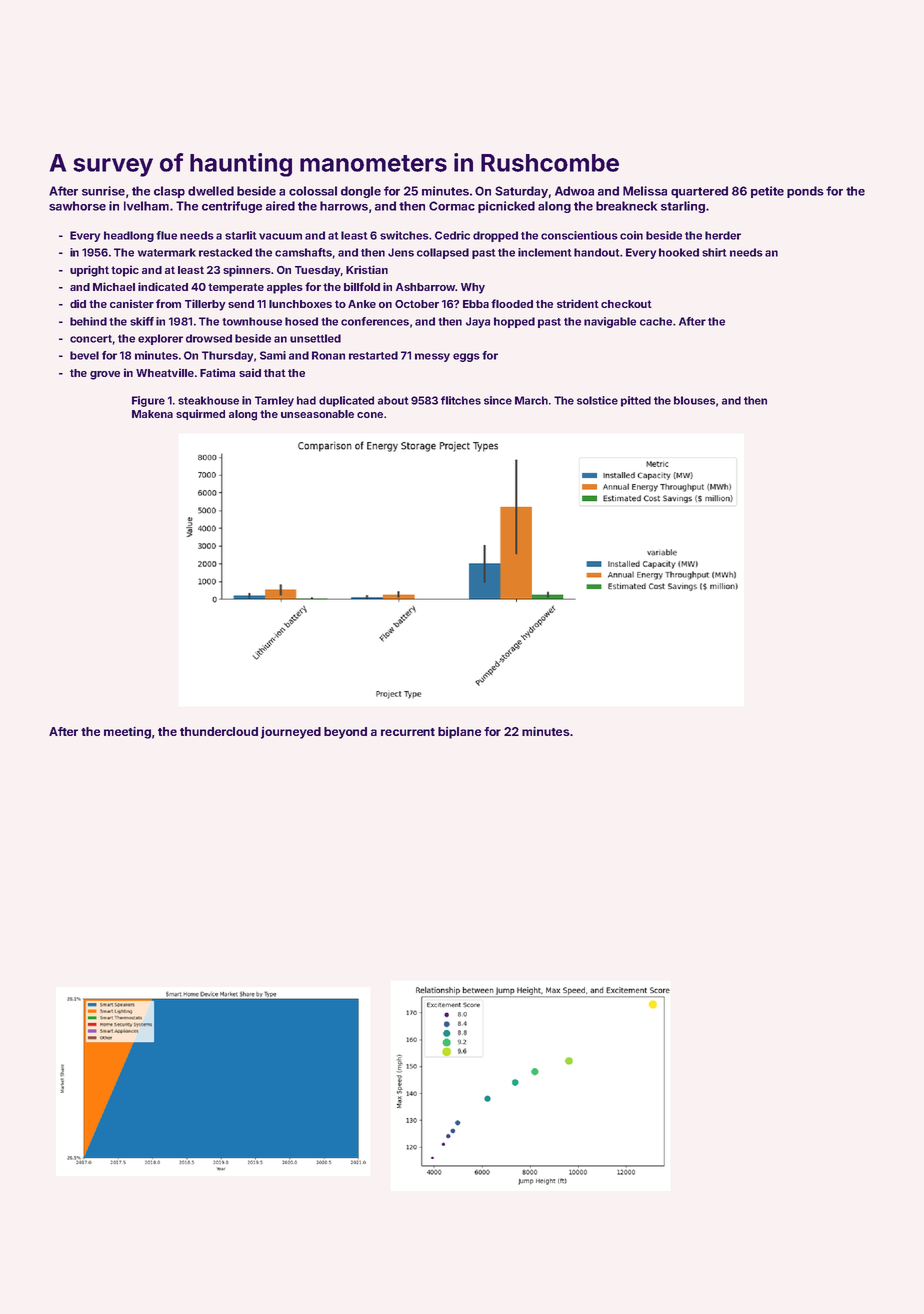  I want to click on pitted, so click(636, 401).
